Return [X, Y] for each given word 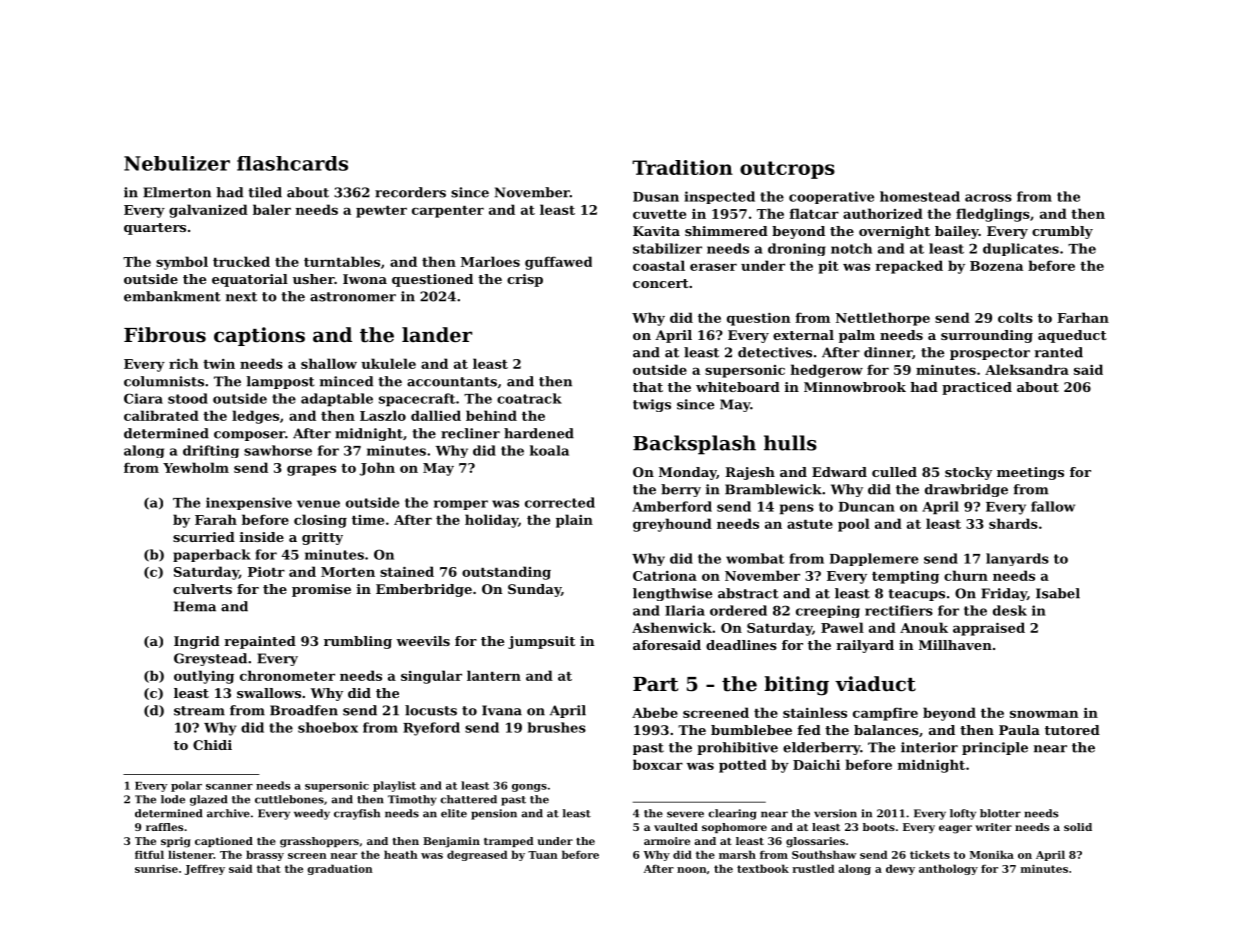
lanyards [1017, 559]
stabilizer [667, 248]
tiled [265, 192]
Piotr [266, 572]
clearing [732, 814]
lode [173, 799]
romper [461, 505]
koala [549, 450]
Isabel [1058, 593]
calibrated [161, 415]
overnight [894, 232]
